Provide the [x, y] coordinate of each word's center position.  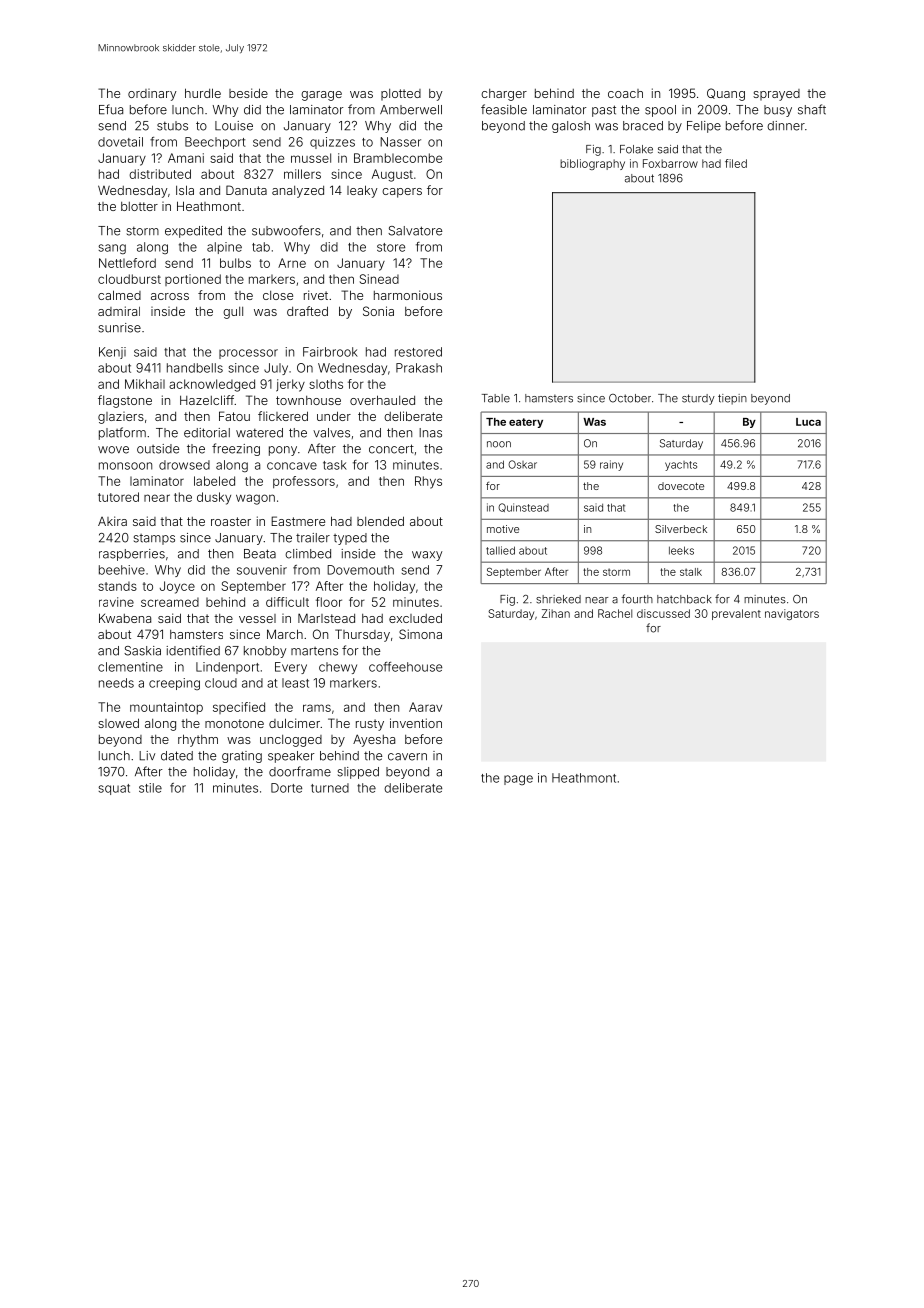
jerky [290, 385]
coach [625, 93]
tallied [500, 550]
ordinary [152, 95]
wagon [255, 499]
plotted [401, 95]
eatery [526, 423]
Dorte [286, 788]
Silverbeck [681, 529]
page [518, 780]
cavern [407, 757]
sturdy [698, 399]
